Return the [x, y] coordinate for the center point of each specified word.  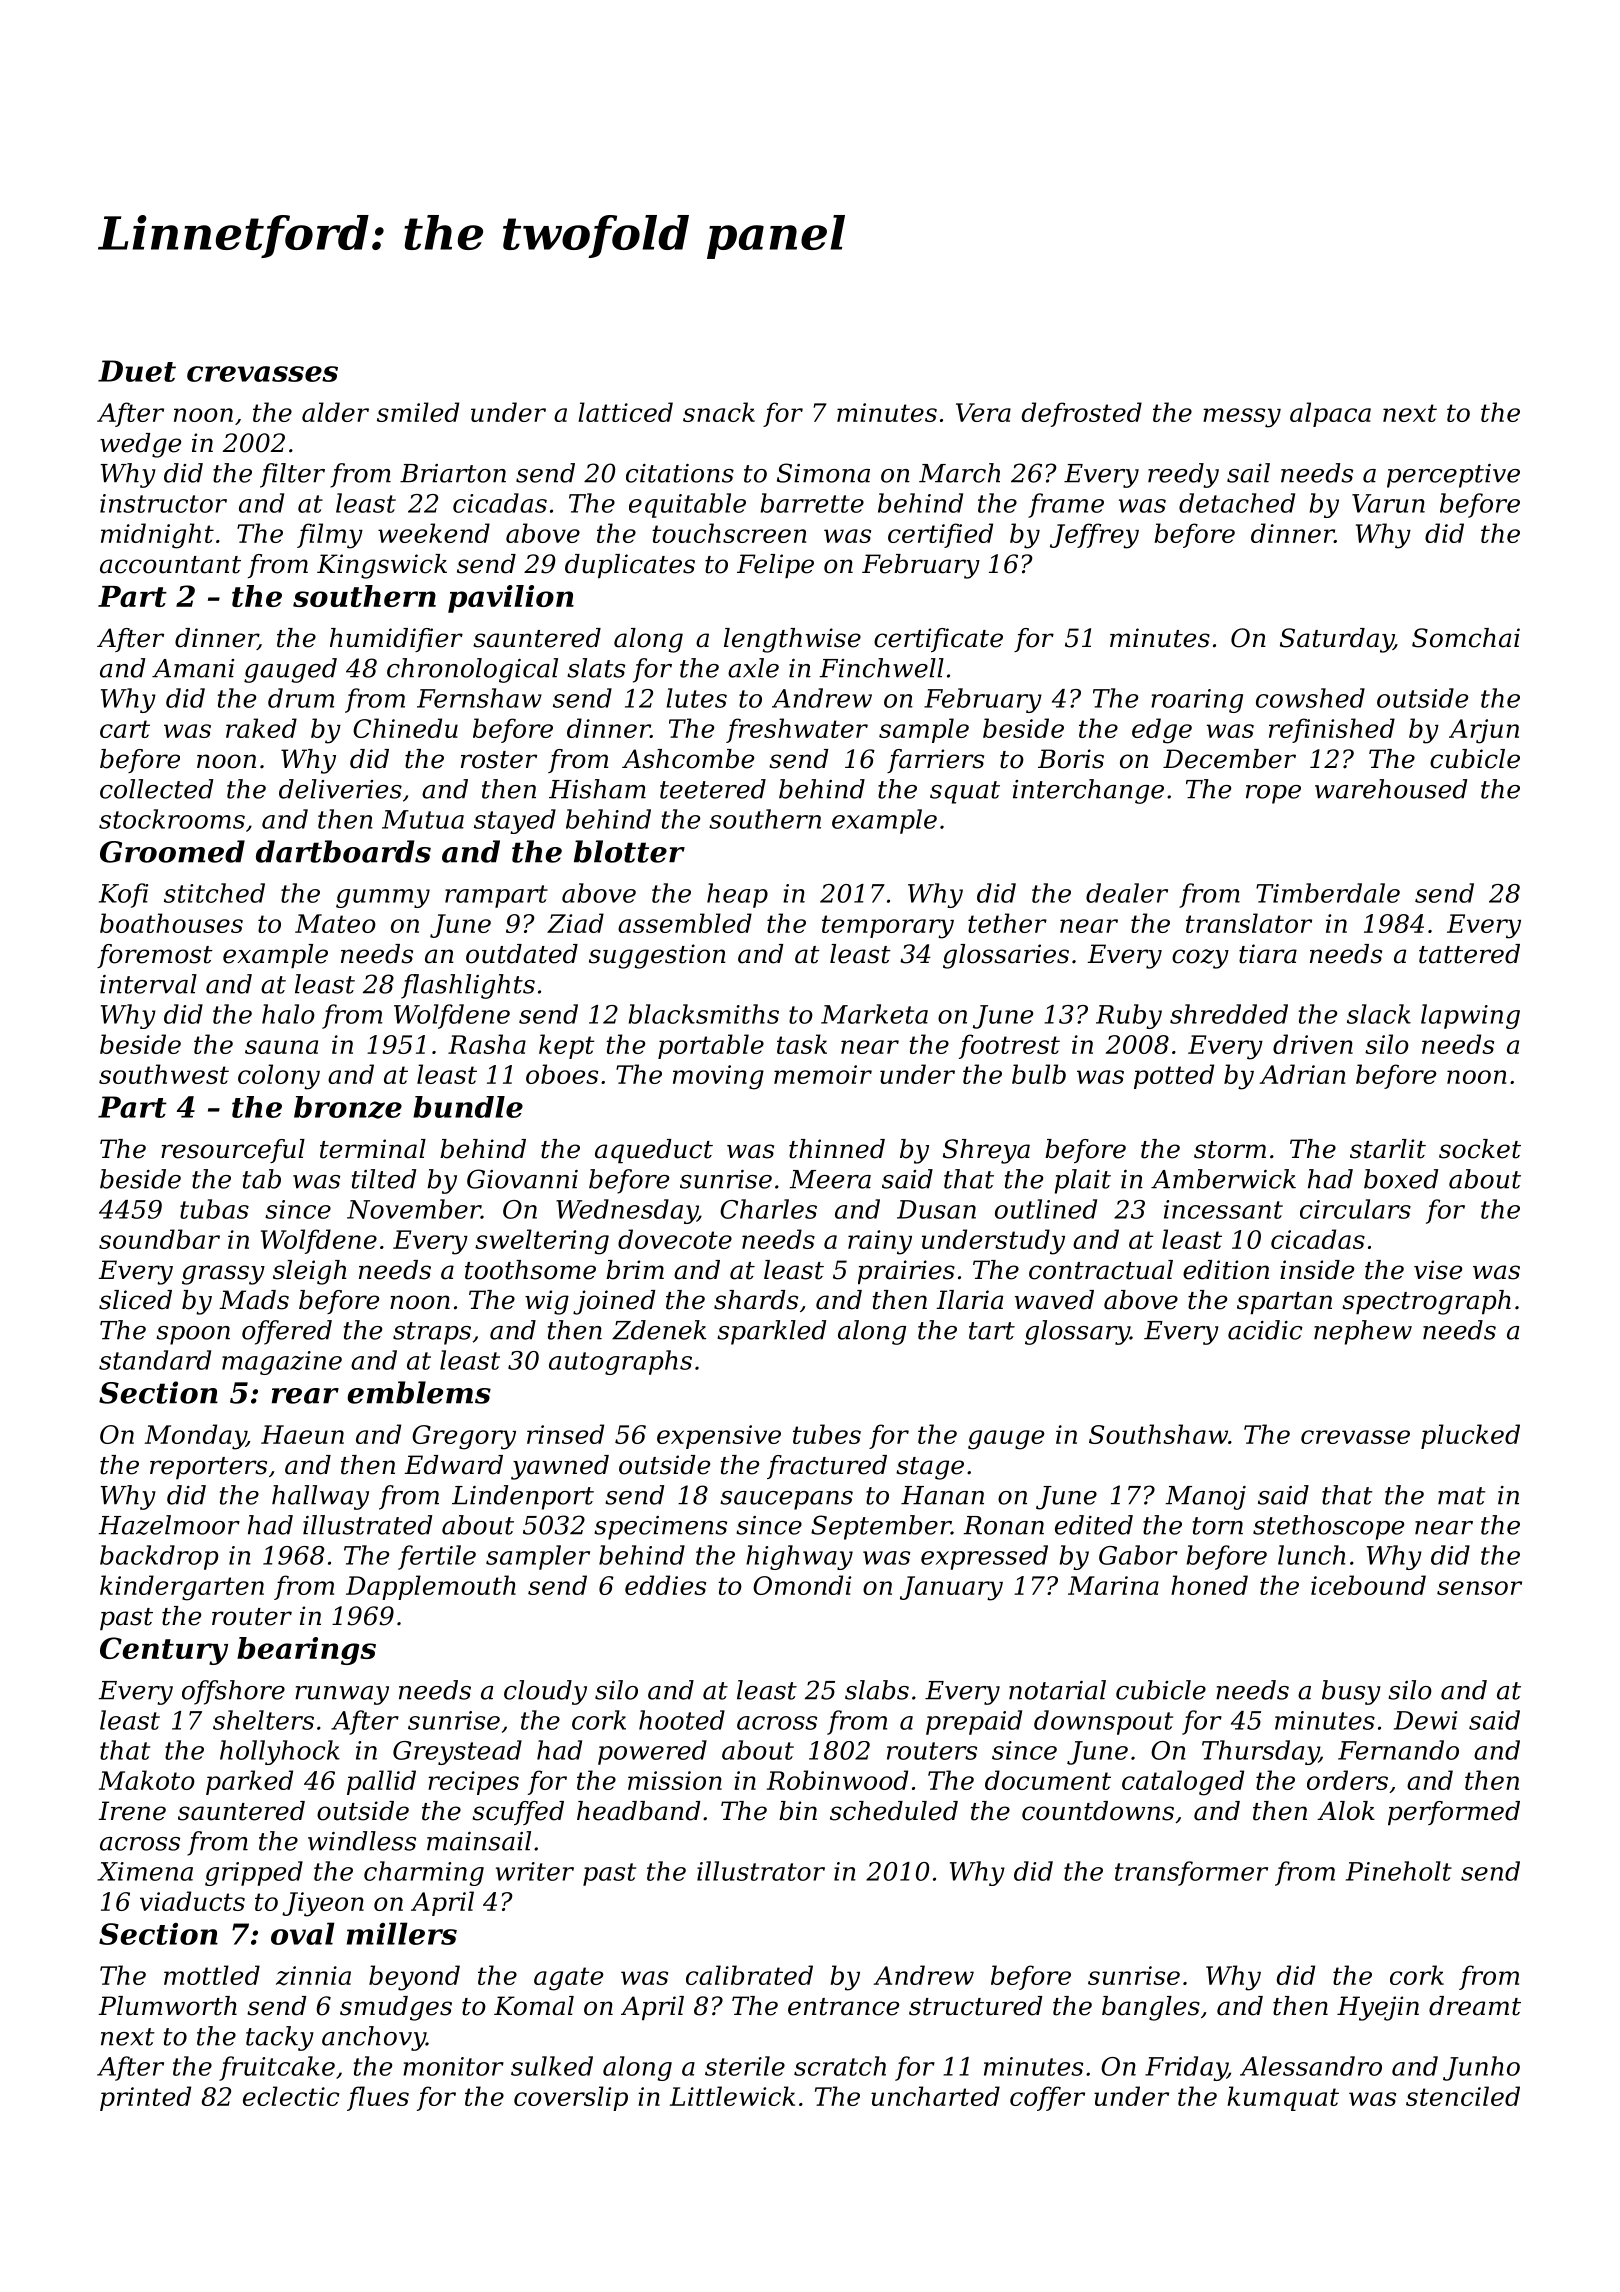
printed [145, 2098]
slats [596, 668]
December [1229, 759]
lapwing [1470, 1016]
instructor [163, 503]
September [881, 1527]
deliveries [340, 789]
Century [164, 1651]
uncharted [935, 2096]
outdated [522, 954]
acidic [1265, 1330]
